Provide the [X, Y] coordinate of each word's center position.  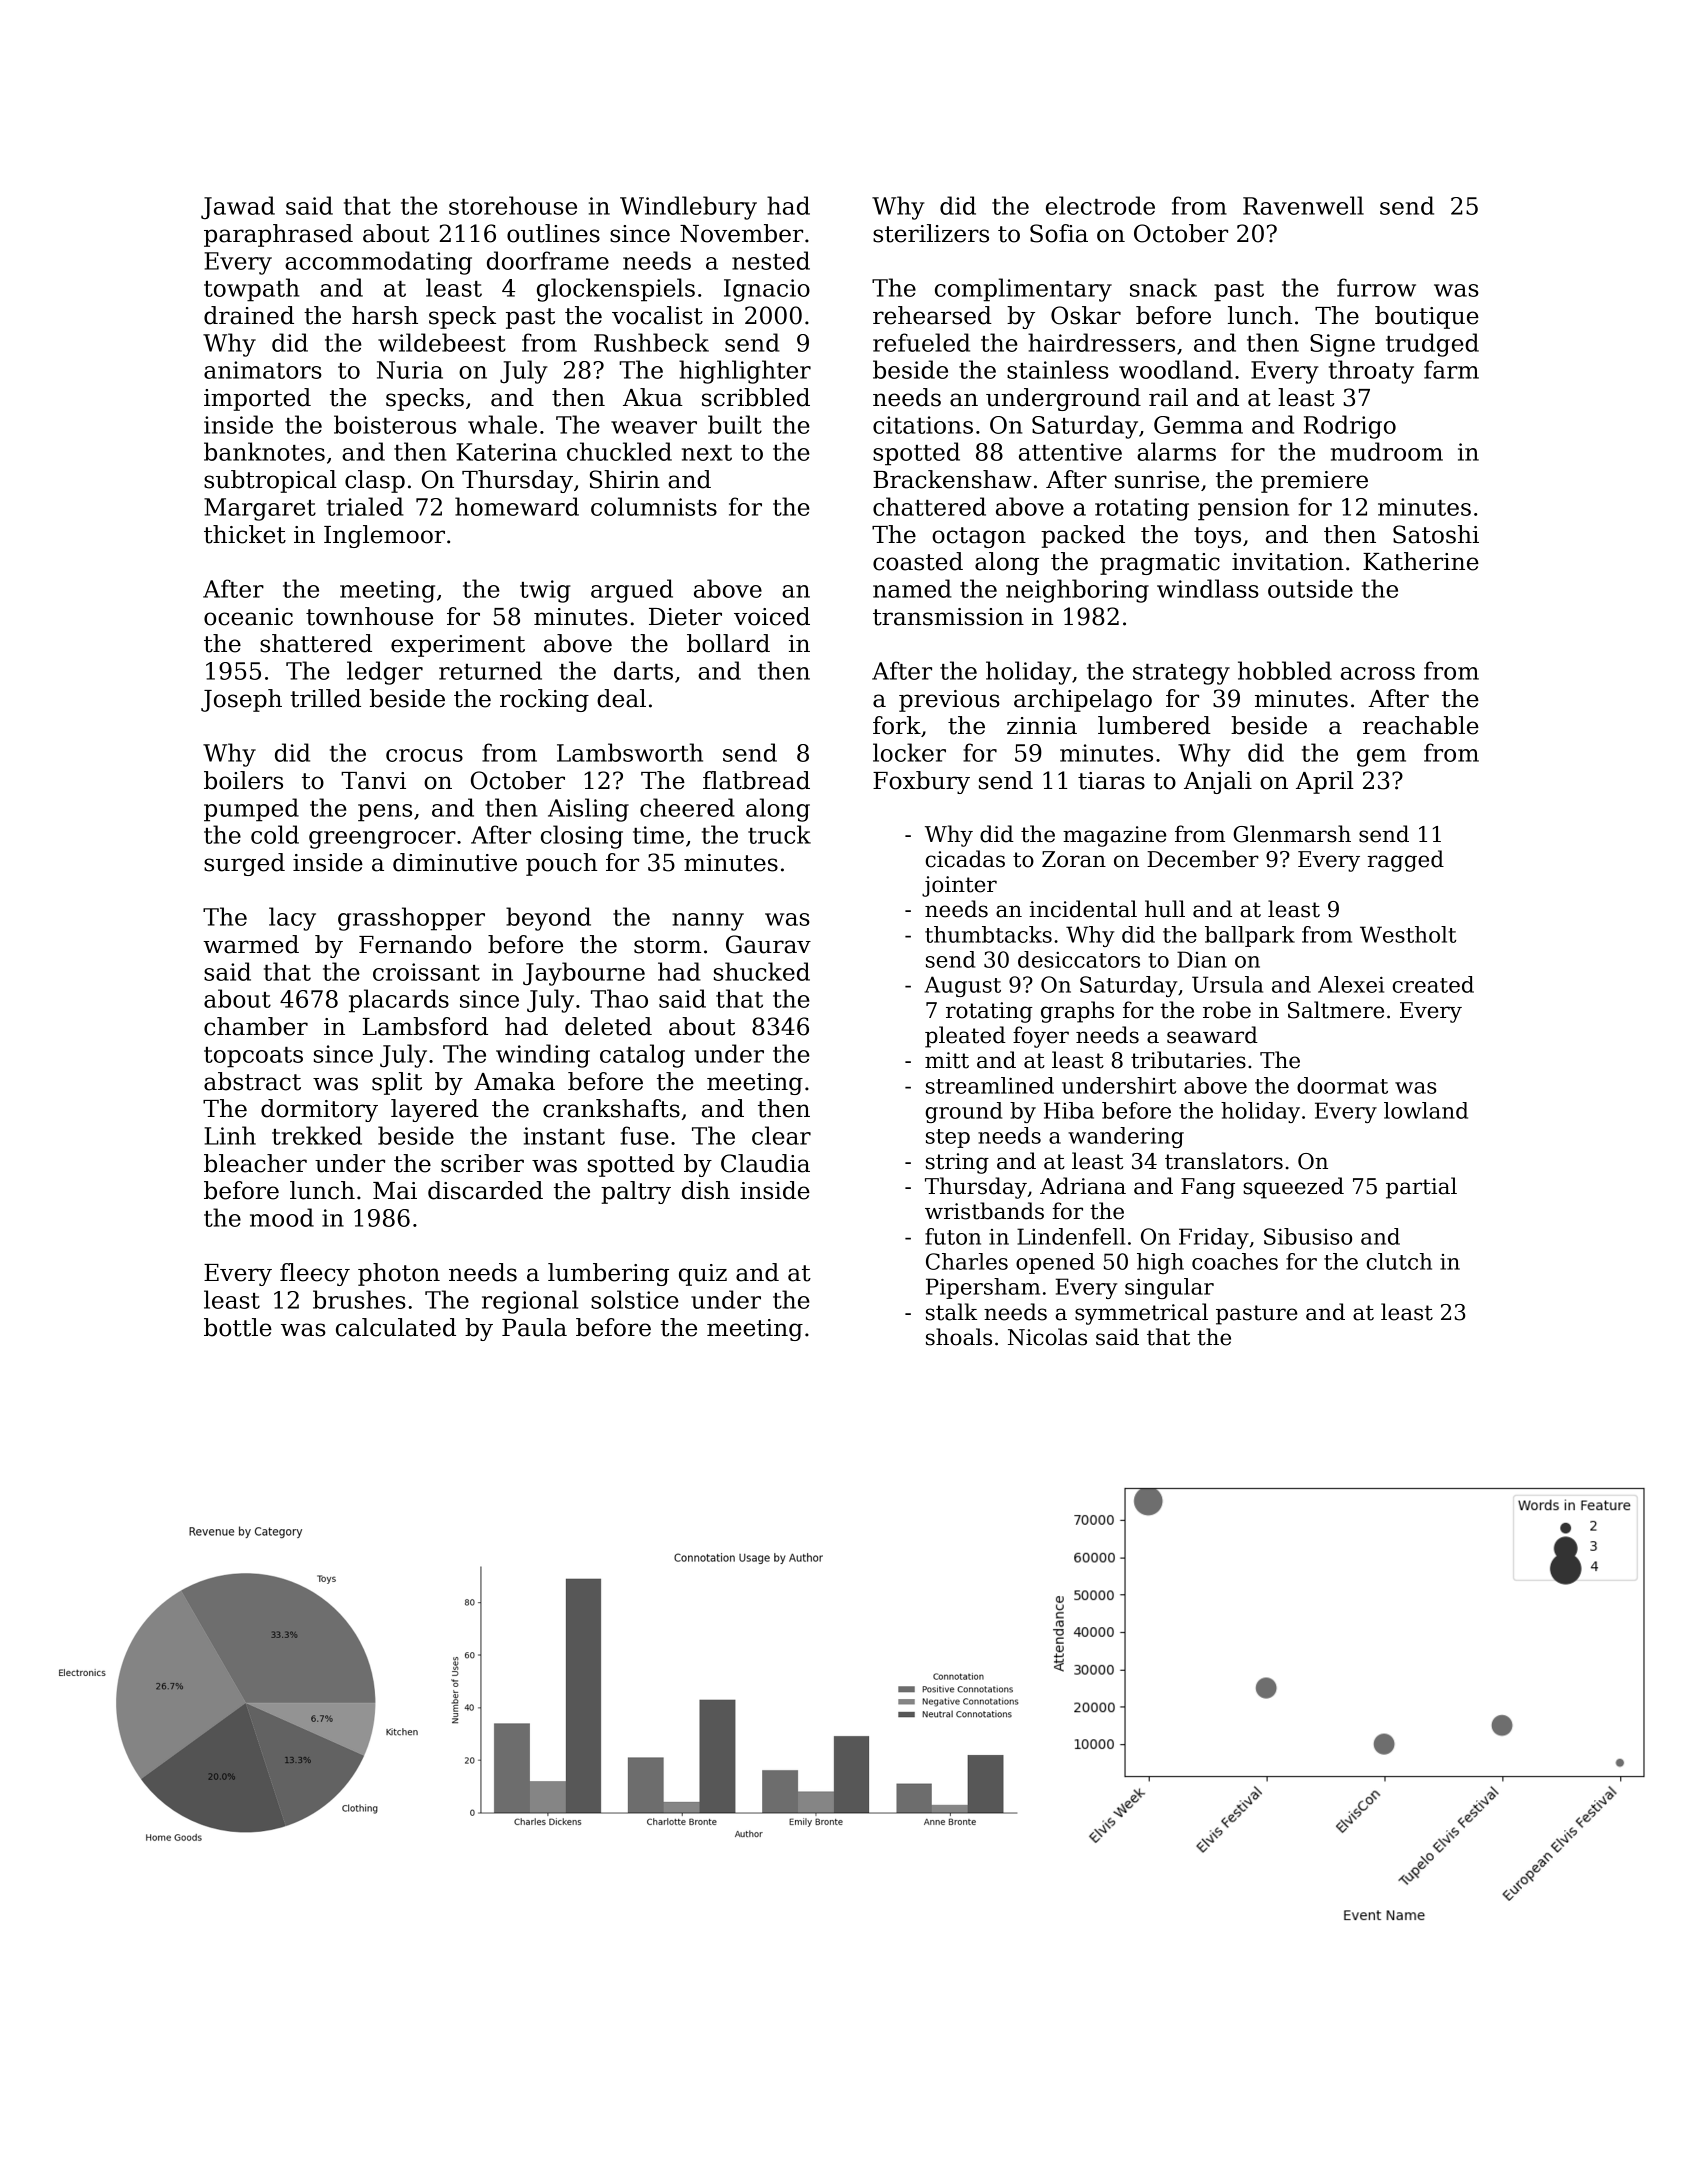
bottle [238, 1327]
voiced [772, 616]
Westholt [1408, 934]
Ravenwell [1303, 205]
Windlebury [688, 208]
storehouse [513, 205]
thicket [245, 534]
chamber [256, 1026]
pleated [965, 1037]
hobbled [1285, 670]
